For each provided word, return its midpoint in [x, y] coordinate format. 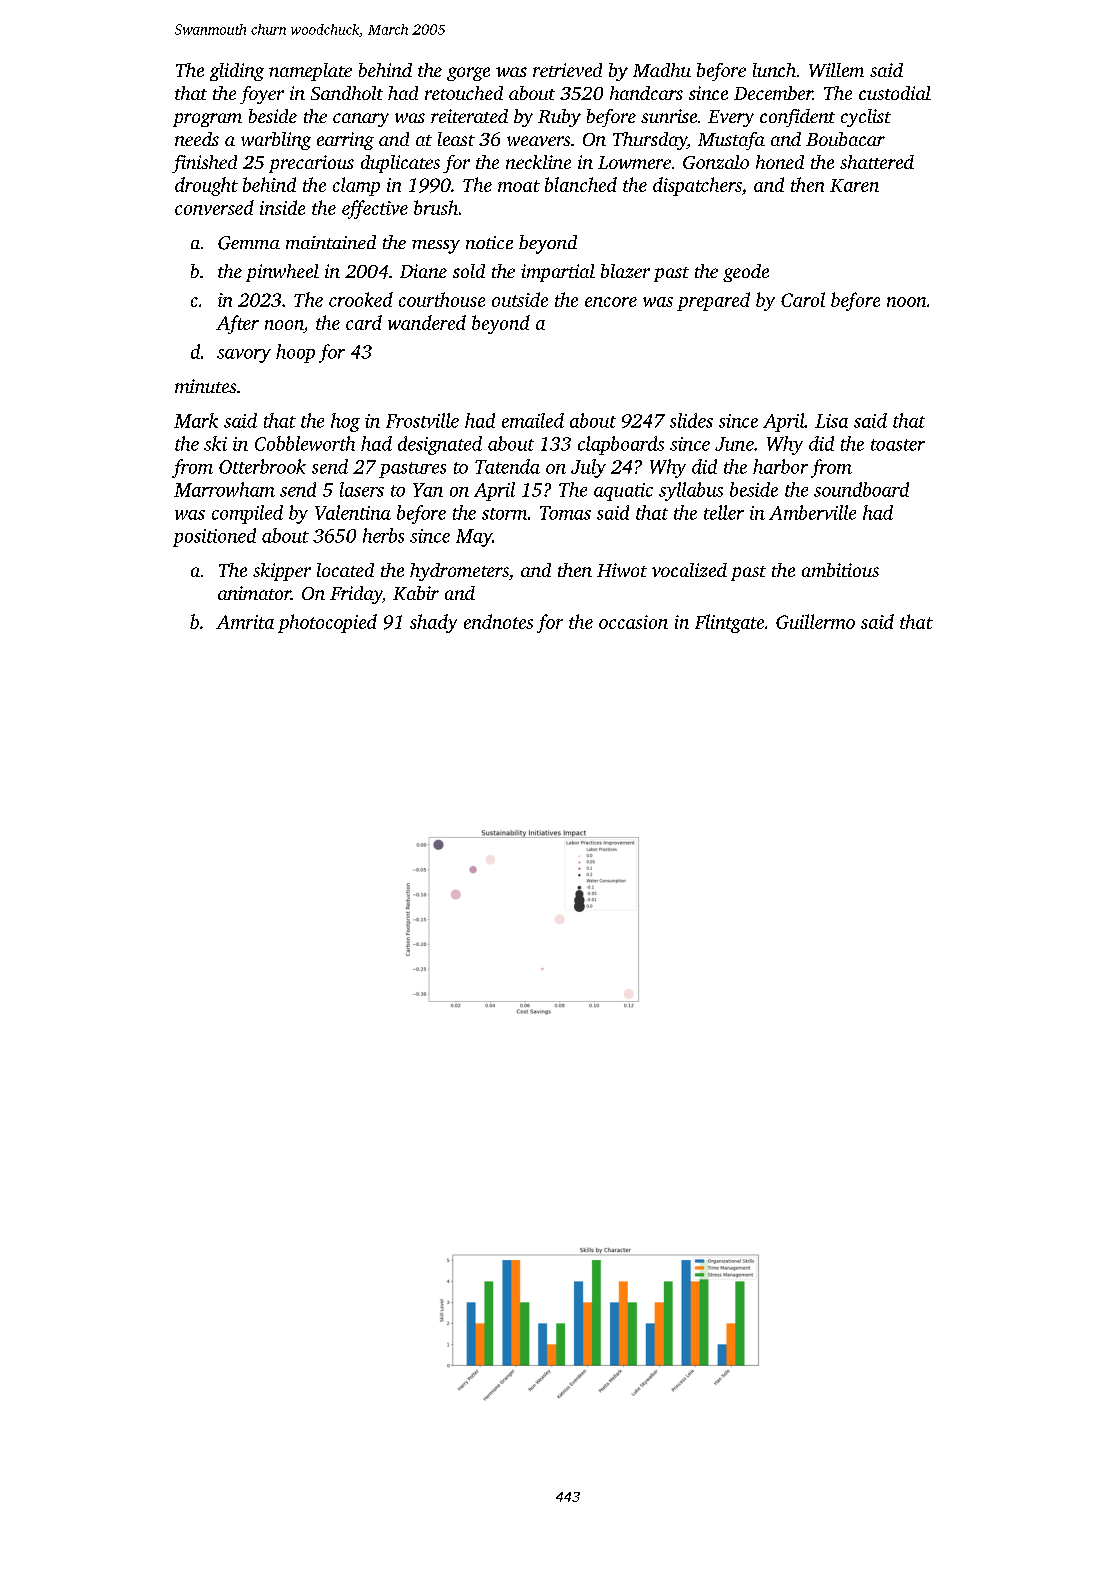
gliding [237, 72]
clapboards [621, 445]
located [345, 570]
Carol [803, 299]
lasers [362, 489]
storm [504, 514]
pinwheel [282, 273]
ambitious [840, 570]
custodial [895, 93]
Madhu [662, 70]
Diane [423, 271]
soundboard [861, 489]
